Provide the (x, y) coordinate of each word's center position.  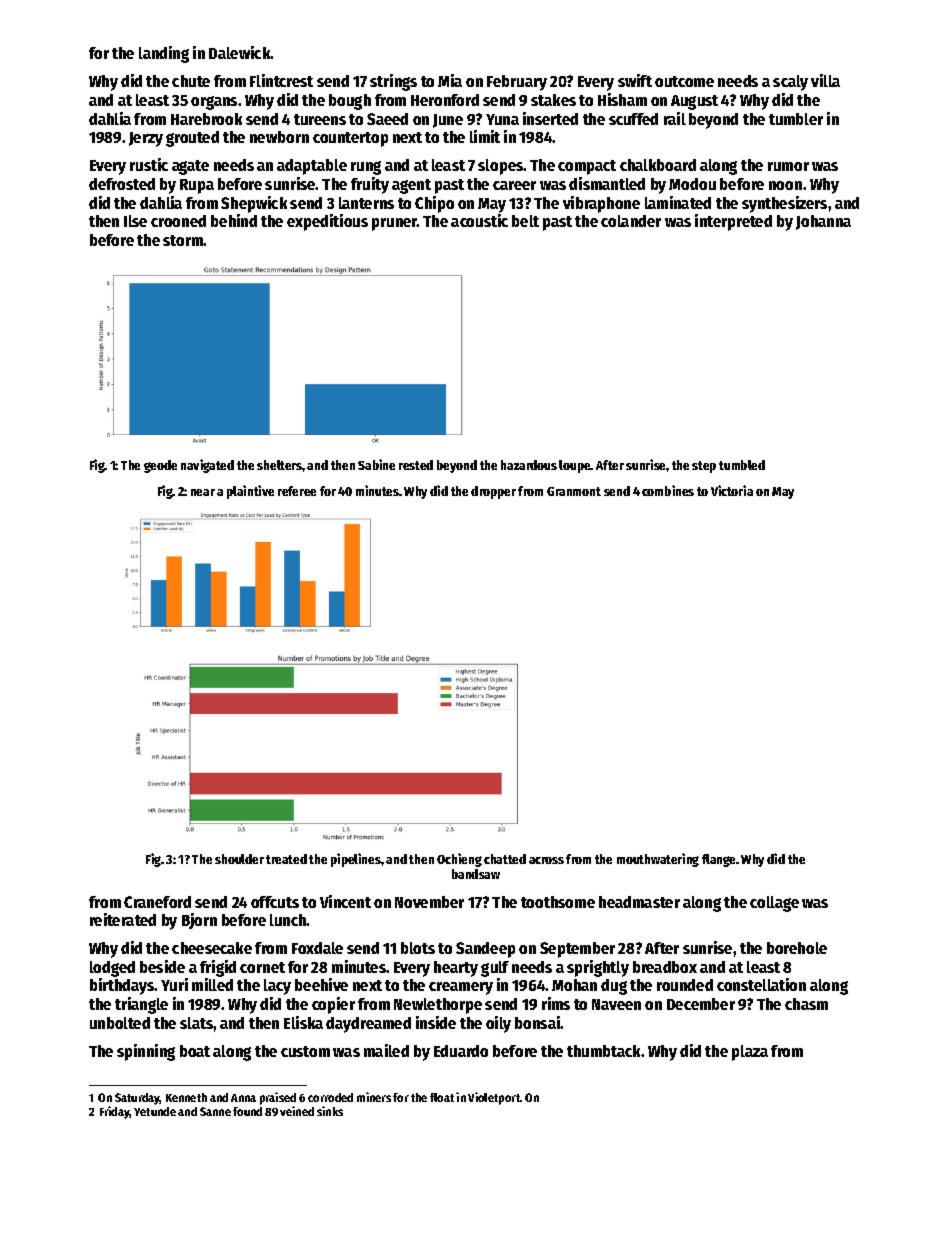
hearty (456, 969)
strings (393, 82)
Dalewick (240, 52)
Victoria (732, 490)
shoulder (239, 859)
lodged (112, 969)
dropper (493, 492)
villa (825, 80)
